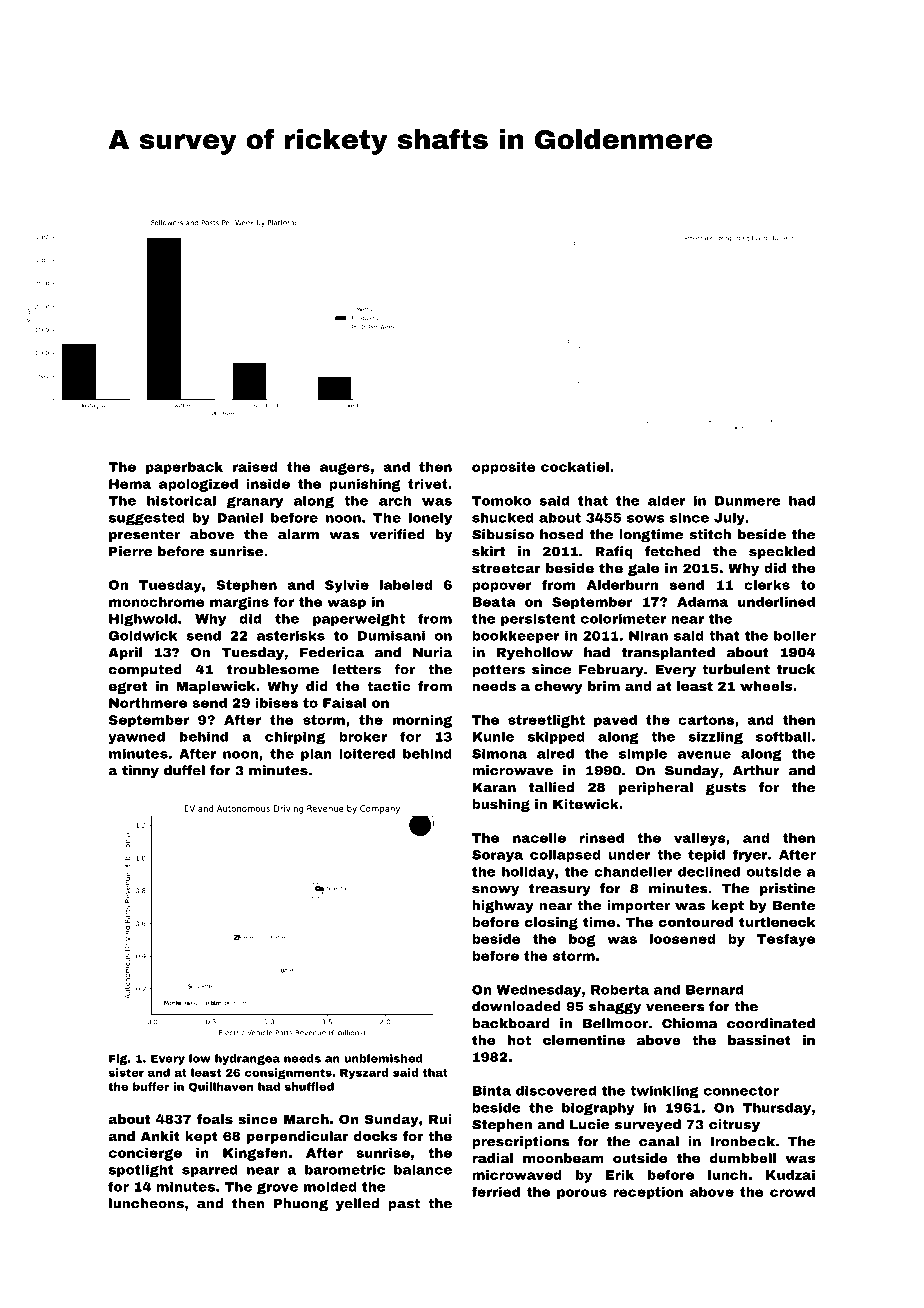 The width and height of the document is (924, 1308). I want to click on hydrangea, so click(247, 1059).
